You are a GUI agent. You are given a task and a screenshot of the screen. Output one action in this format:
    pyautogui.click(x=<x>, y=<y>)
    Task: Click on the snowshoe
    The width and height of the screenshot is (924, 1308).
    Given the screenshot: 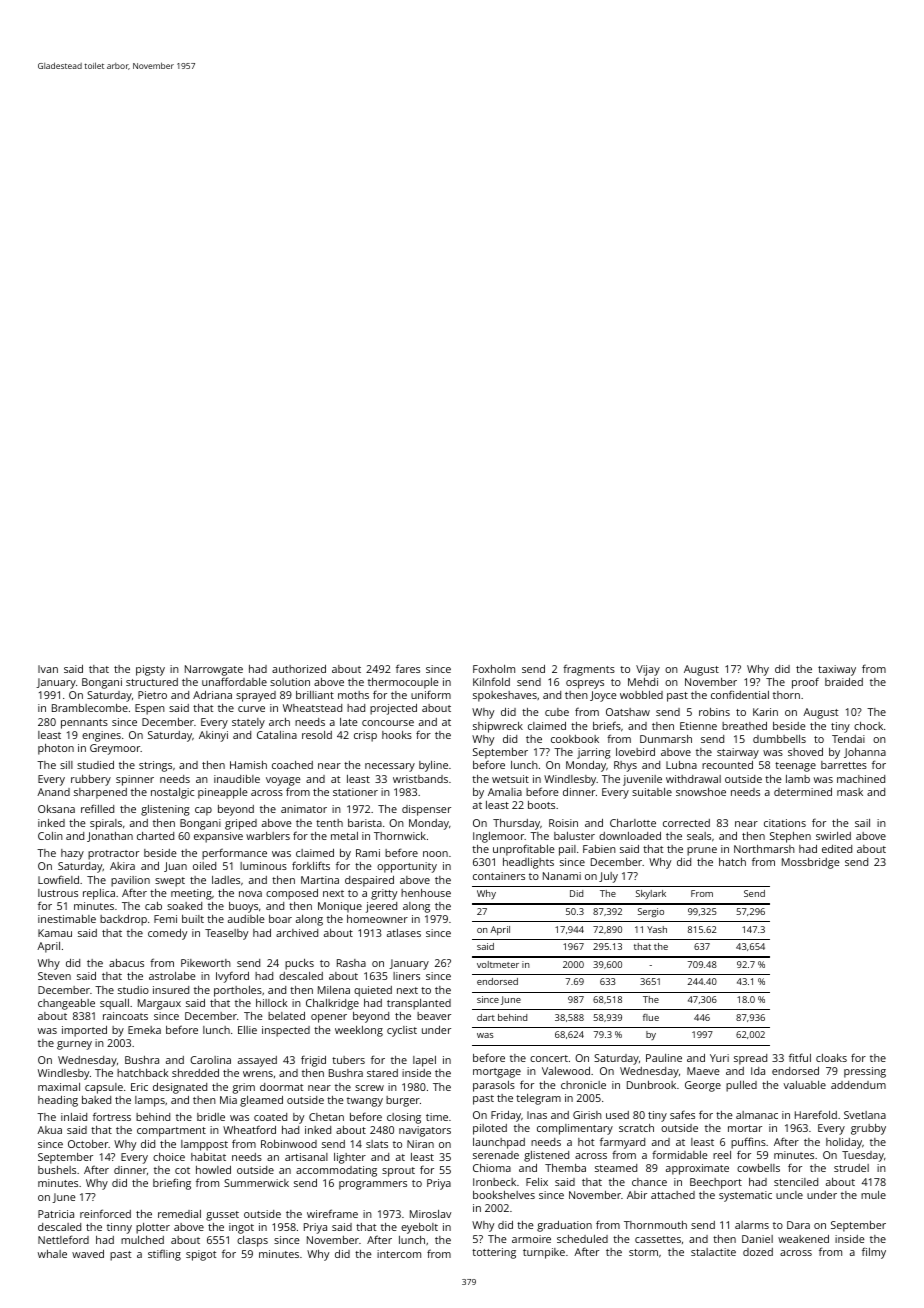 What is the action you would take?
    pyautogui.click(x=701, y=792)
